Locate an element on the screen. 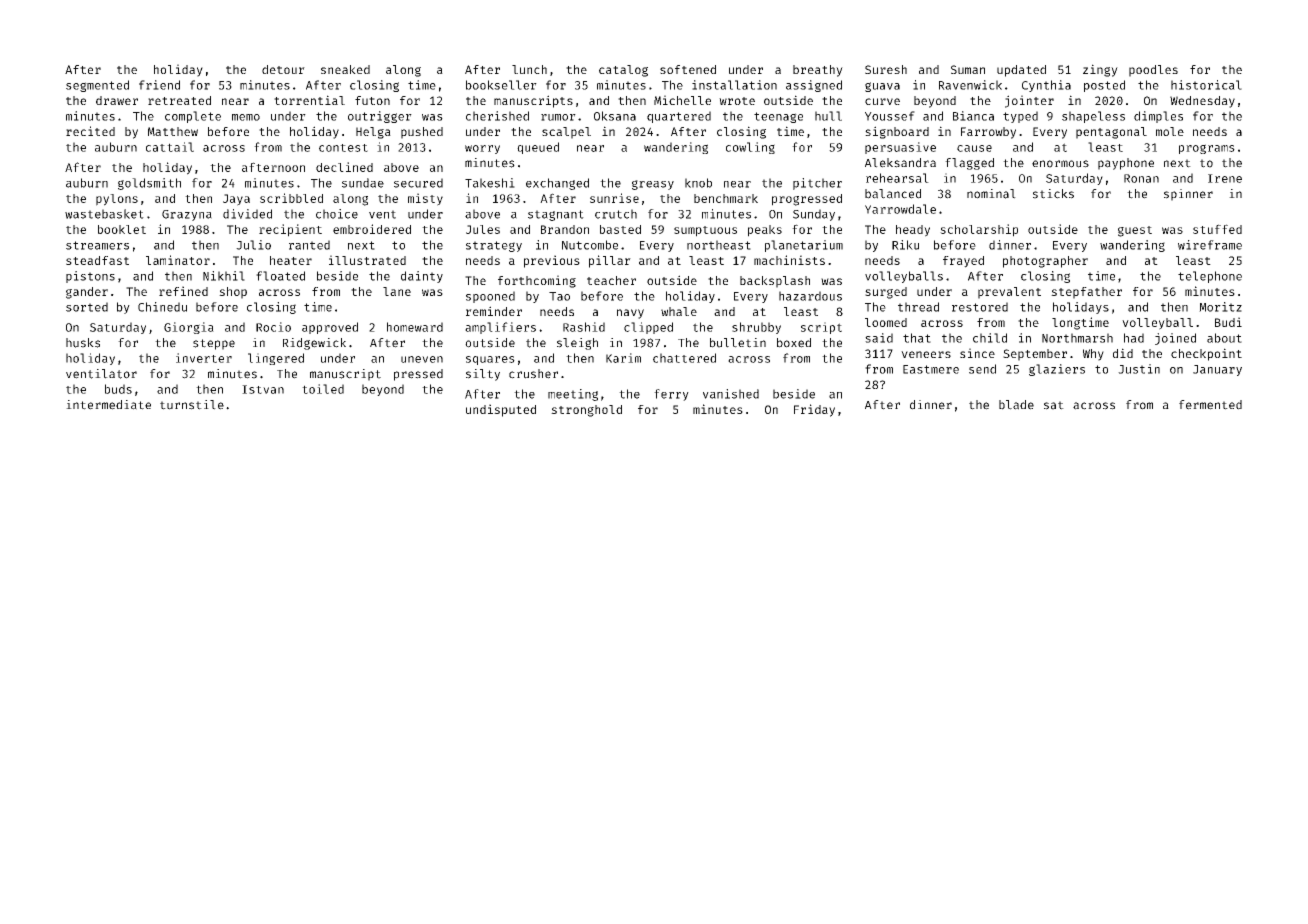 The height and width of the screenshot is (924, 1308). streamers is located at coordinates (97, 245).
